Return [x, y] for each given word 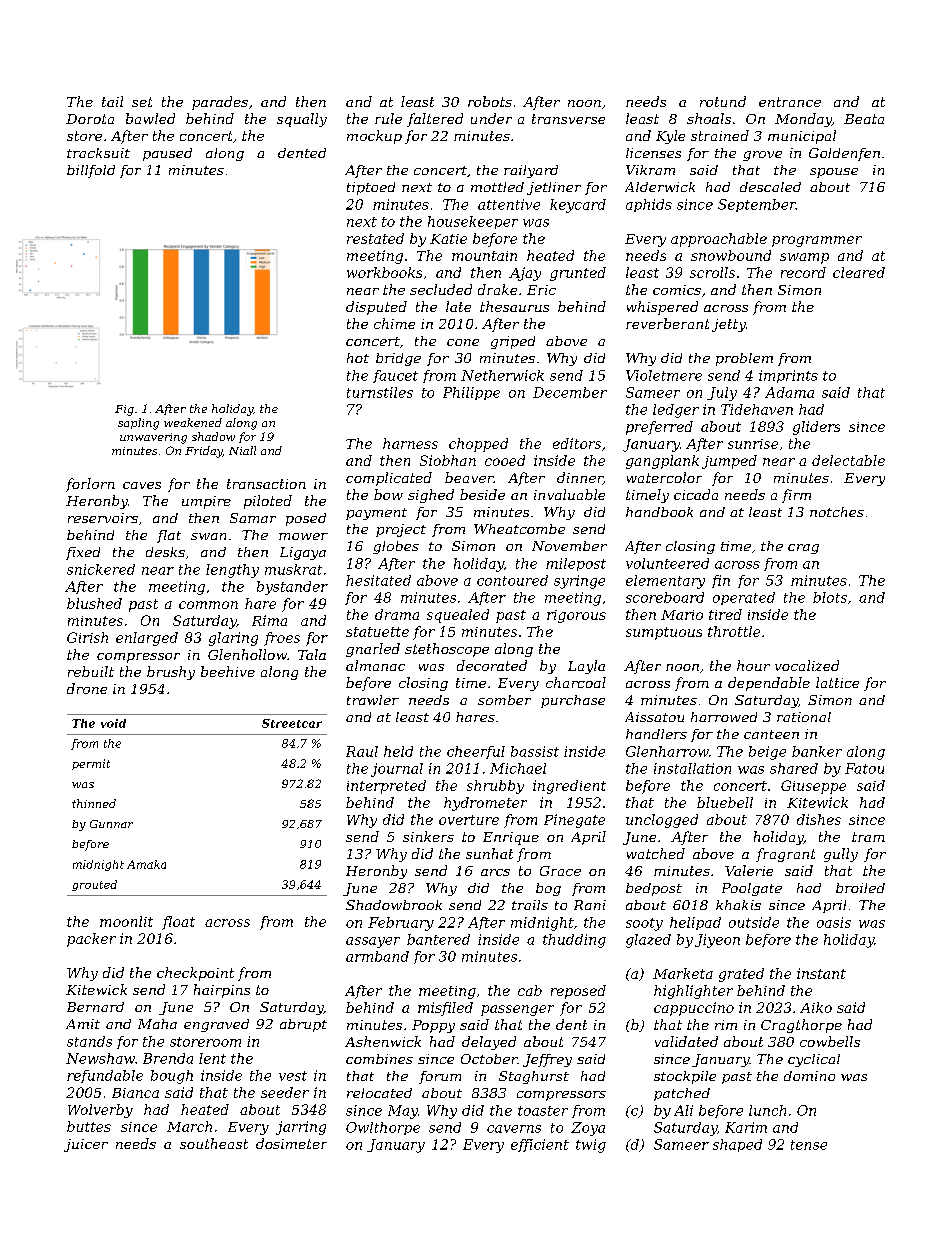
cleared [859, 272]
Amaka [146, 864]
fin [721, 581]
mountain [484, 256]
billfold [91, 171]
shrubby [495, 787]
